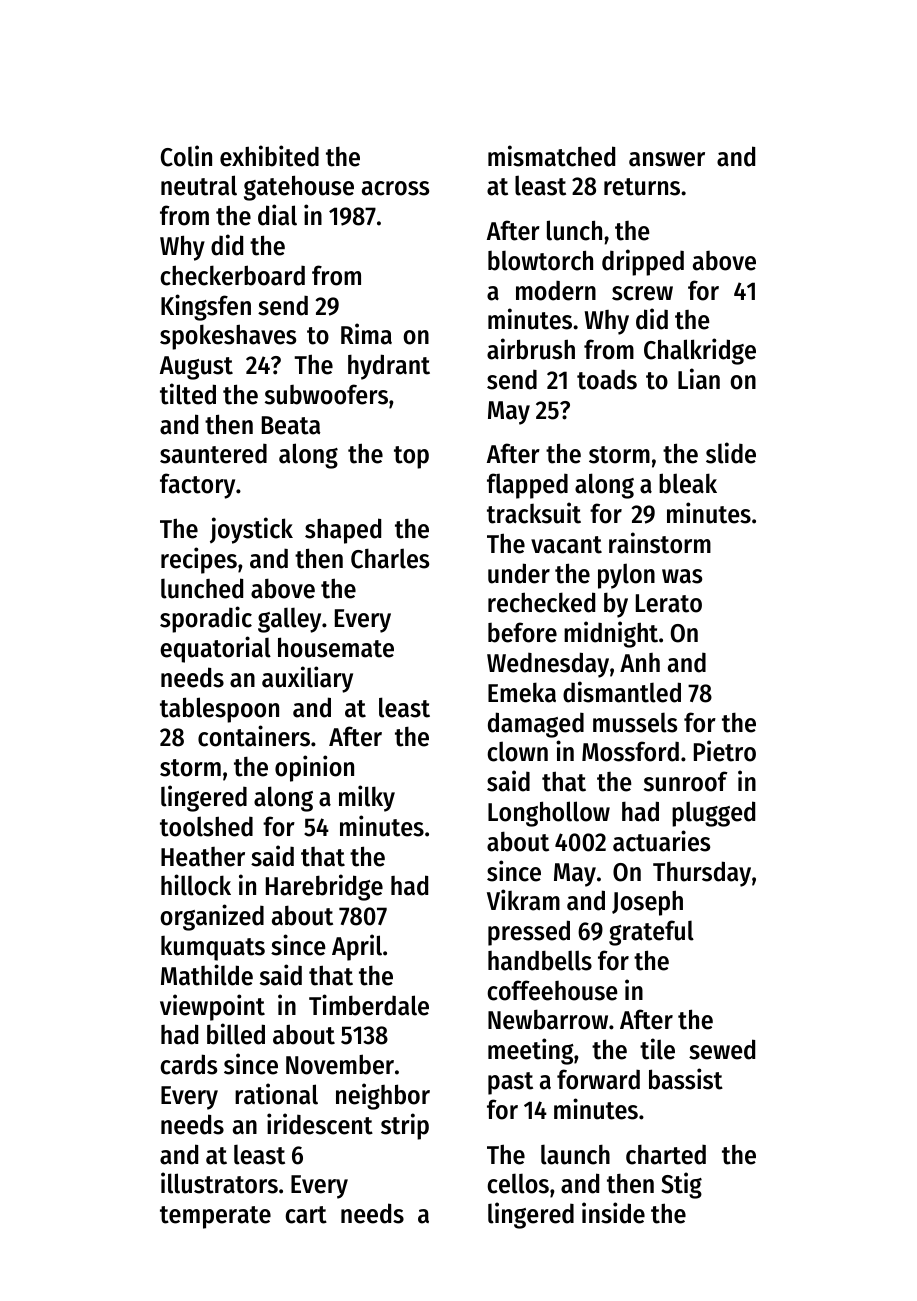 This image has height=1301, width=917. Describe the element at coordinates (405, 1126) in the image. I see `strip` at that location.
